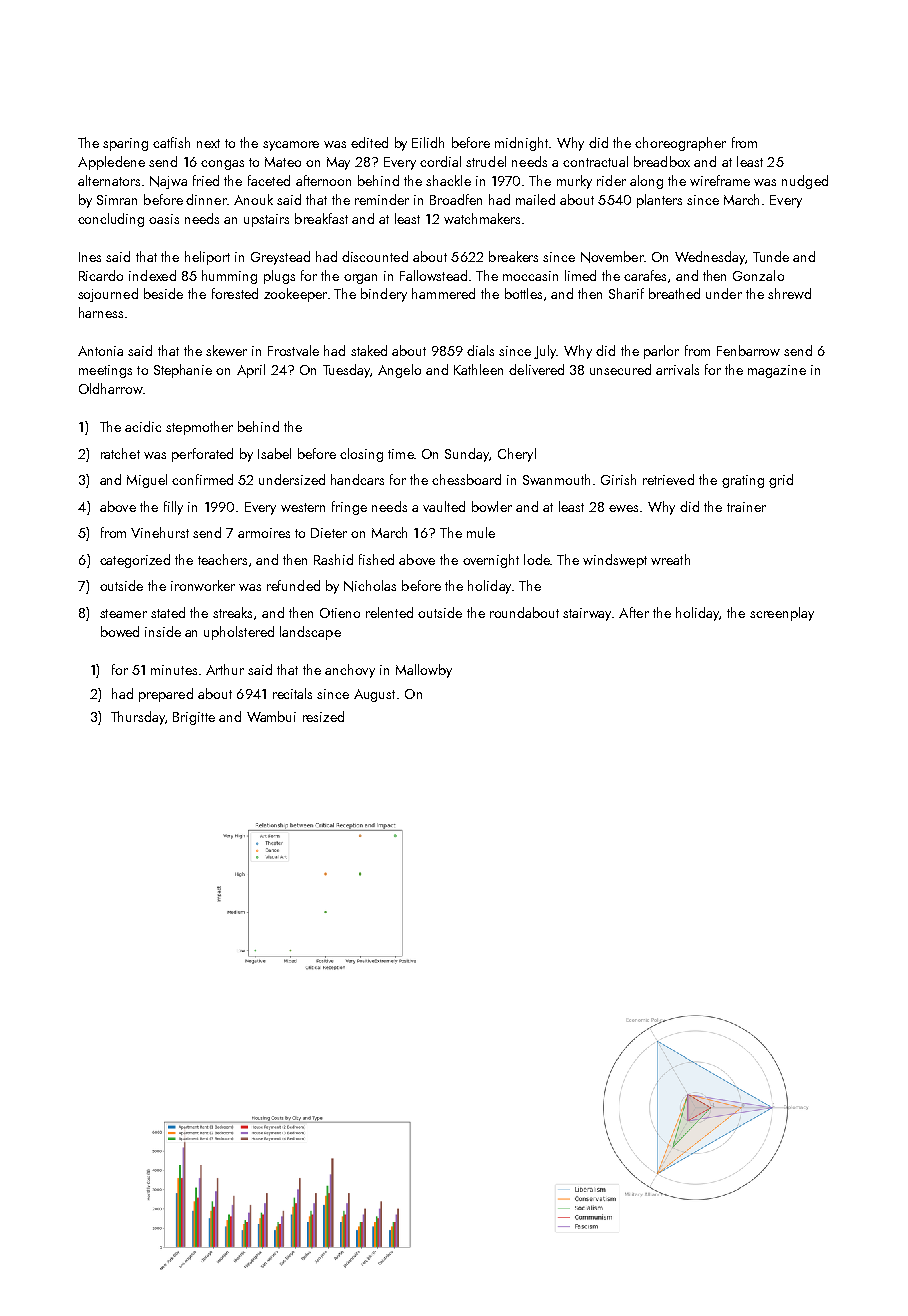 The height and width of the screenshot is (1316, 908). I want to click on staked, so click(369, 350).
